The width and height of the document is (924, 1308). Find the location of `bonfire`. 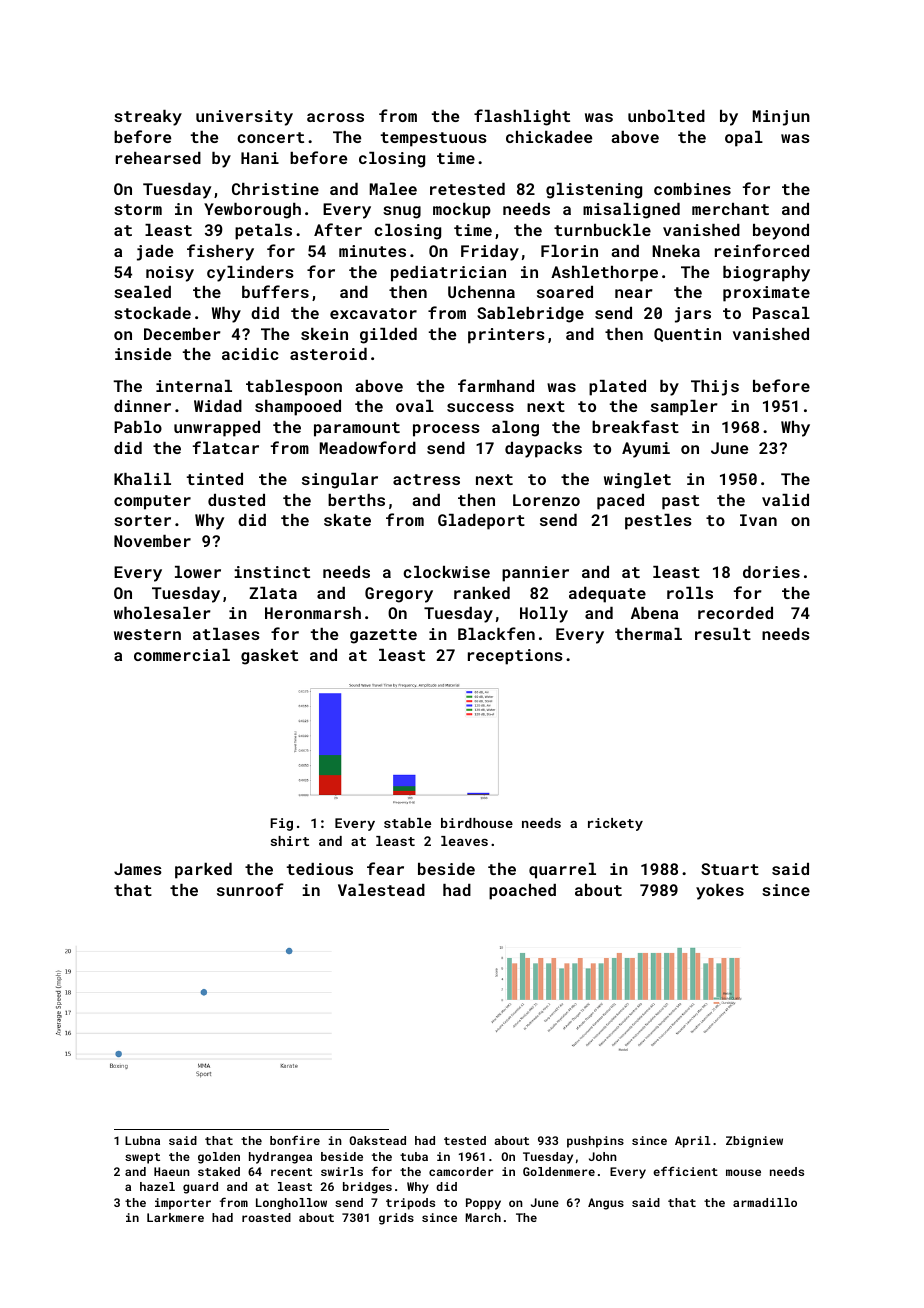

bonfire is located at coordinates (295, 1140).
